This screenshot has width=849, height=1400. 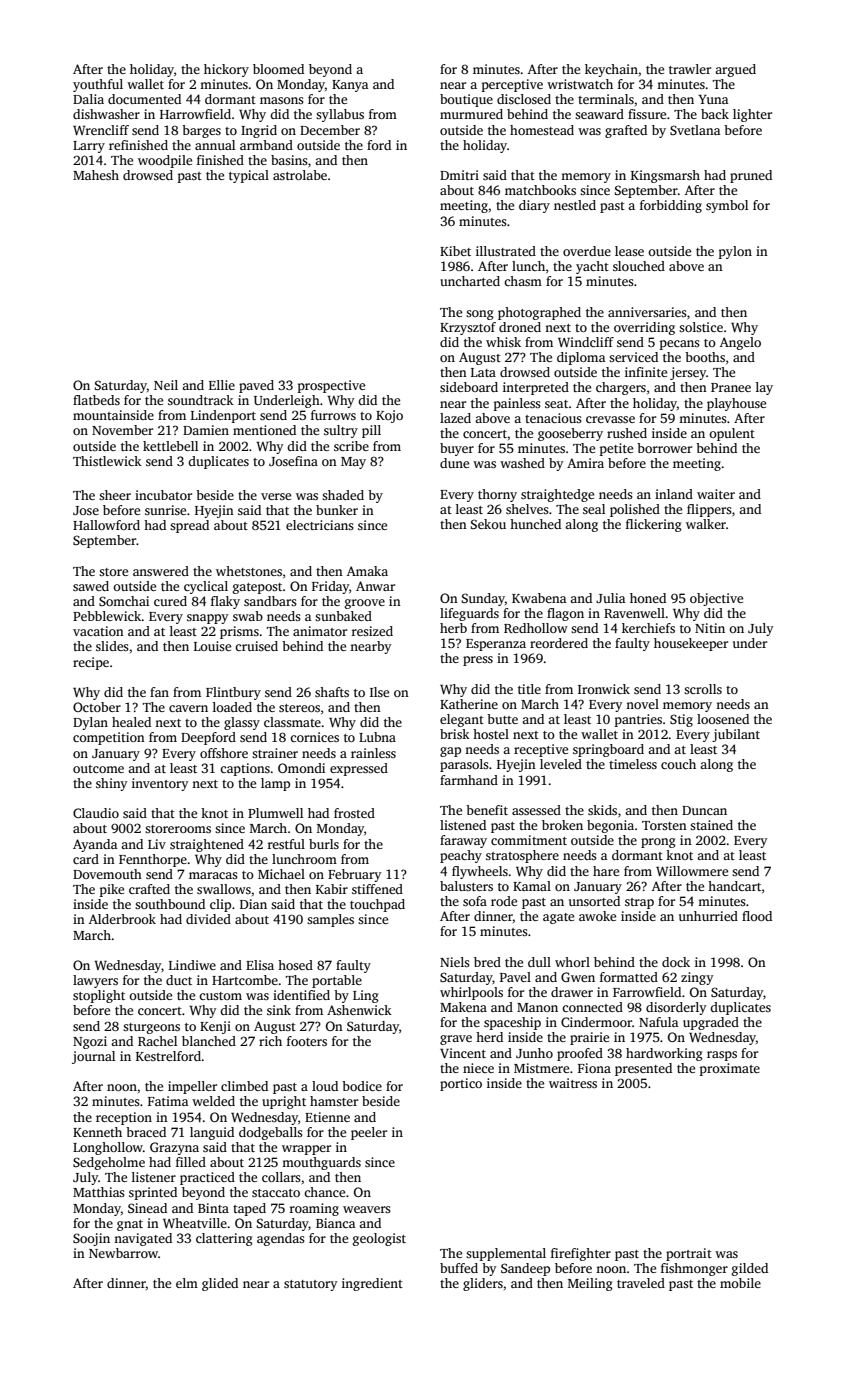 I want to click on Elisa, so click(x=260, y=965).
